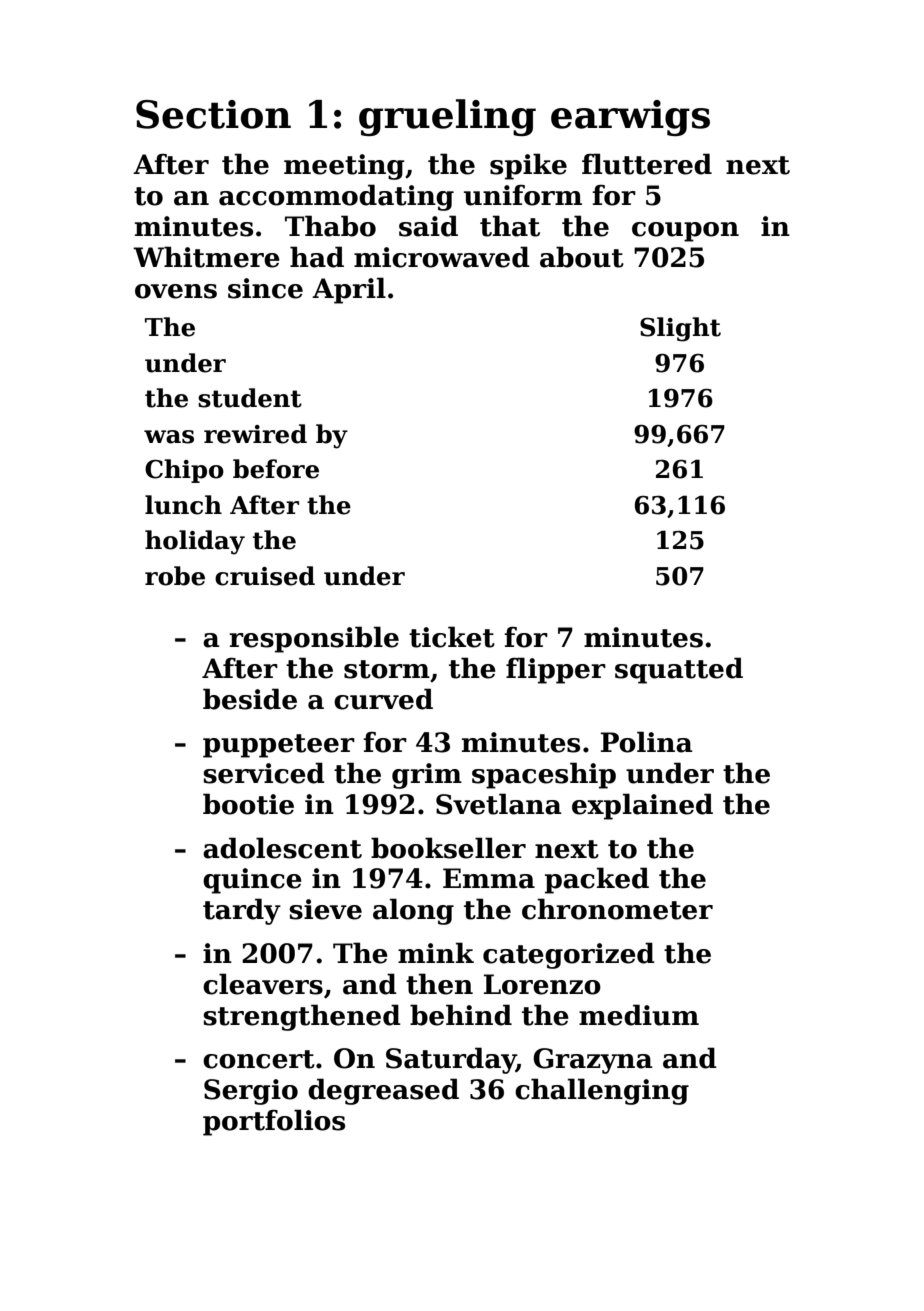 The width and height of the screenshot is (924, 1311). Describe the element at coordinates (383, 1091) in the screenshot. I see `degreased` at that location.
